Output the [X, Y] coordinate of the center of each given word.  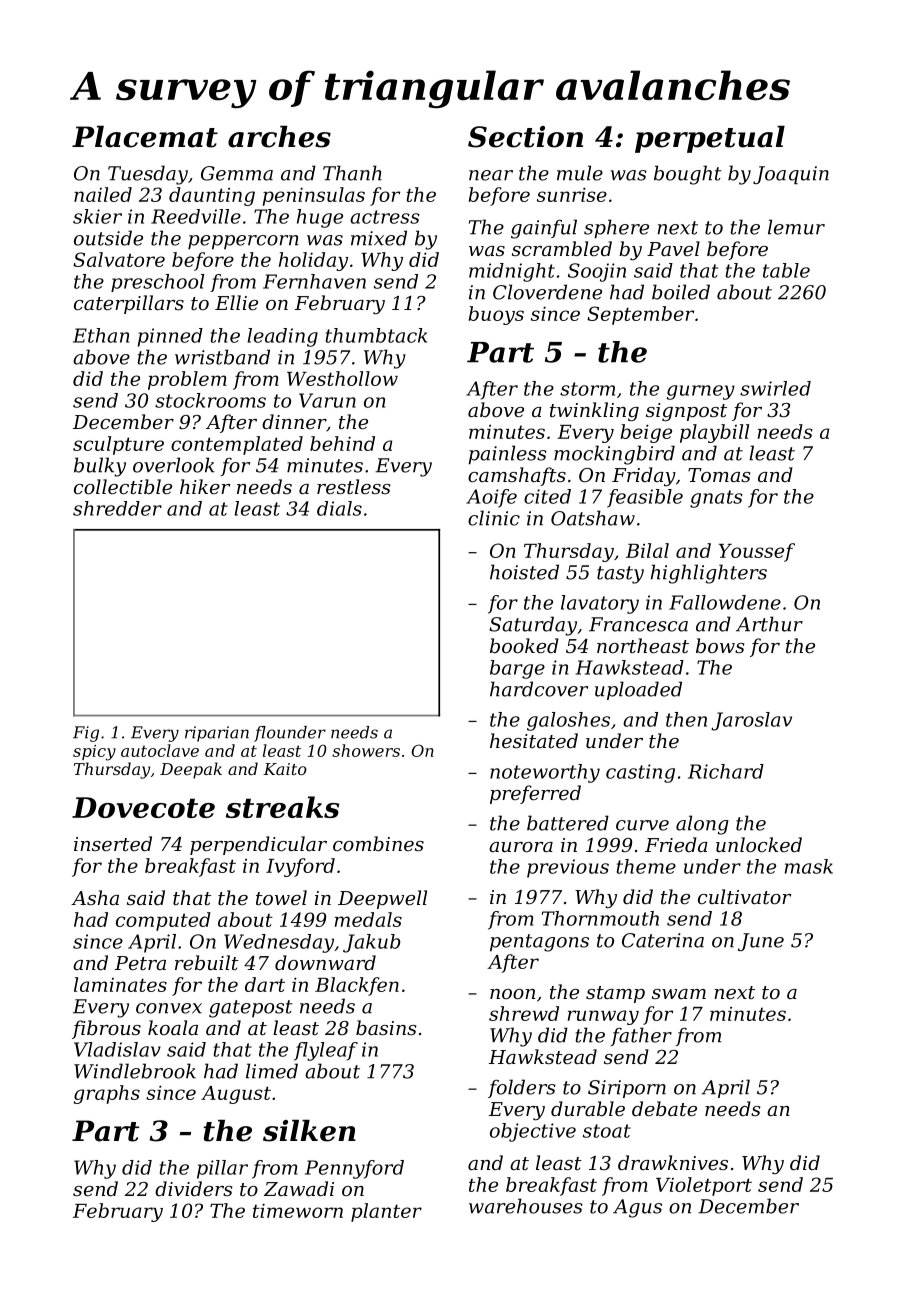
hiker [205, 486]
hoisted [524, 572]
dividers [193, 1188]
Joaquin [791, 175]
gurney [701, 392]
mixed [379, 238]
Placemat [145, 137]
